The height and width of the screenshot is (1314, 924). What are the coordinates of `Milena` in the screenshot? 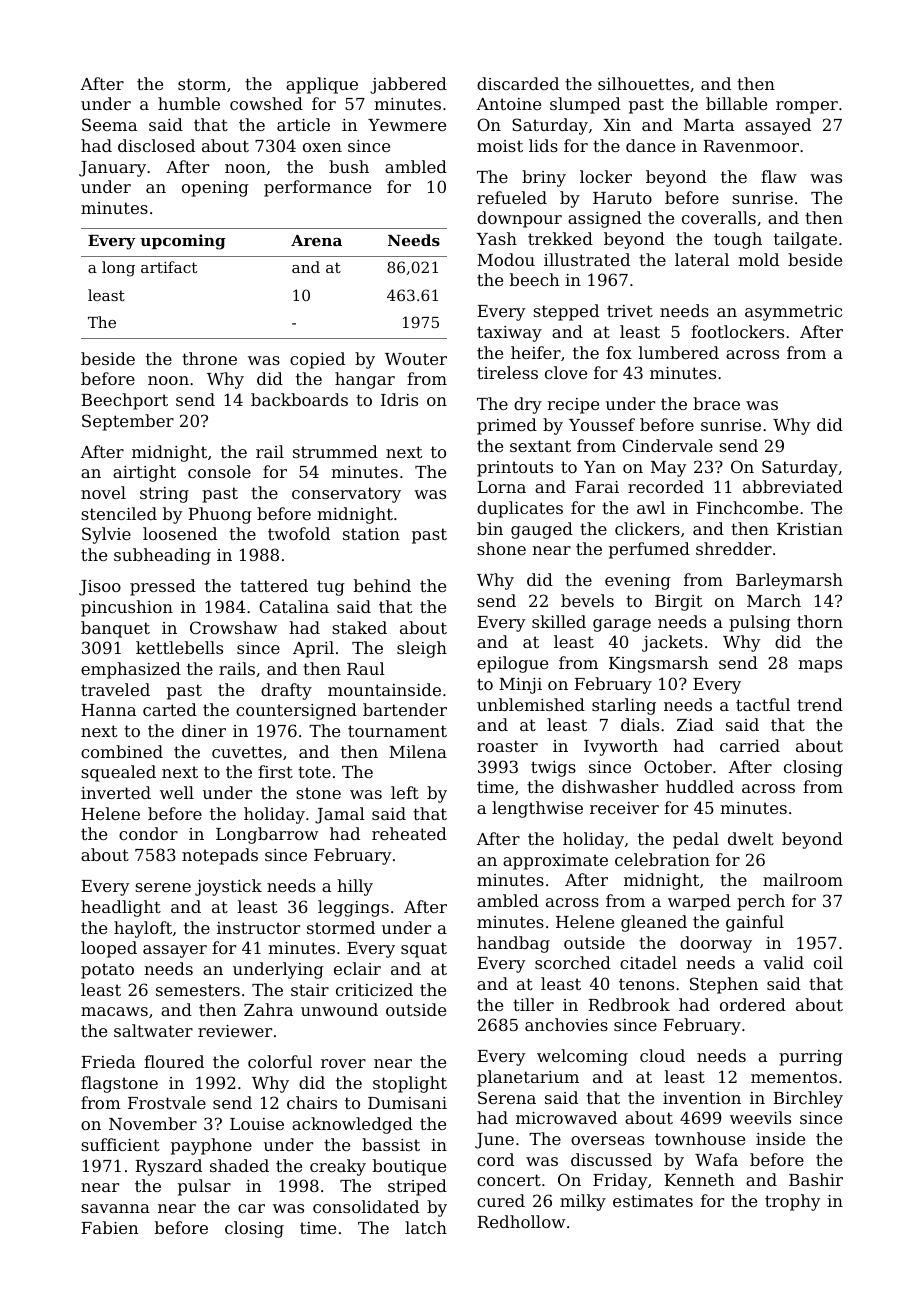 It's located at (418, 751).
